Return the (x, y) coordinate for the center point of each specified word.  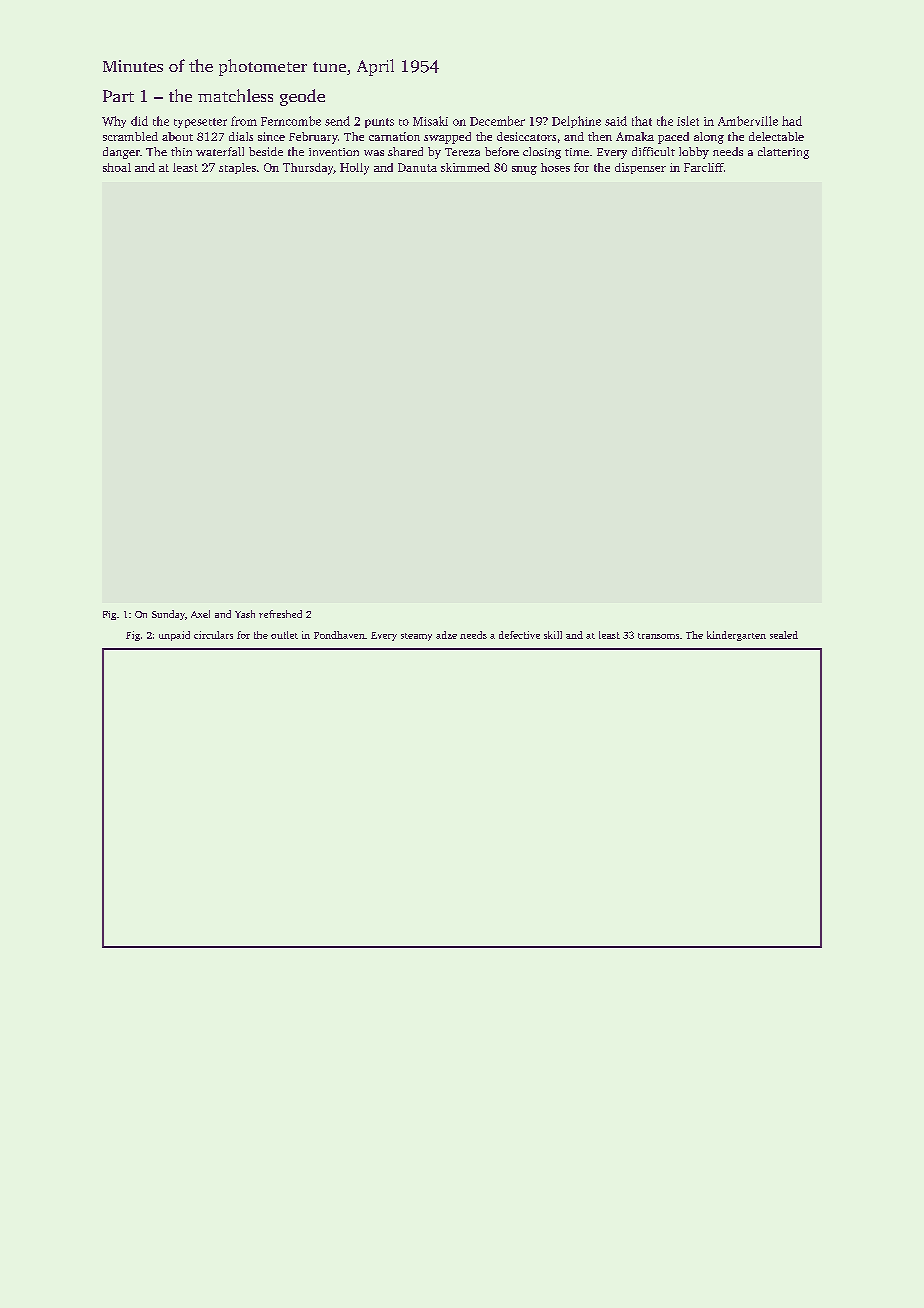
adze (446, 635)
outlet (284, 635)
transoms (658, 636)
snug (524, 170)
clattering (783, 153)
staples (237, 168)
